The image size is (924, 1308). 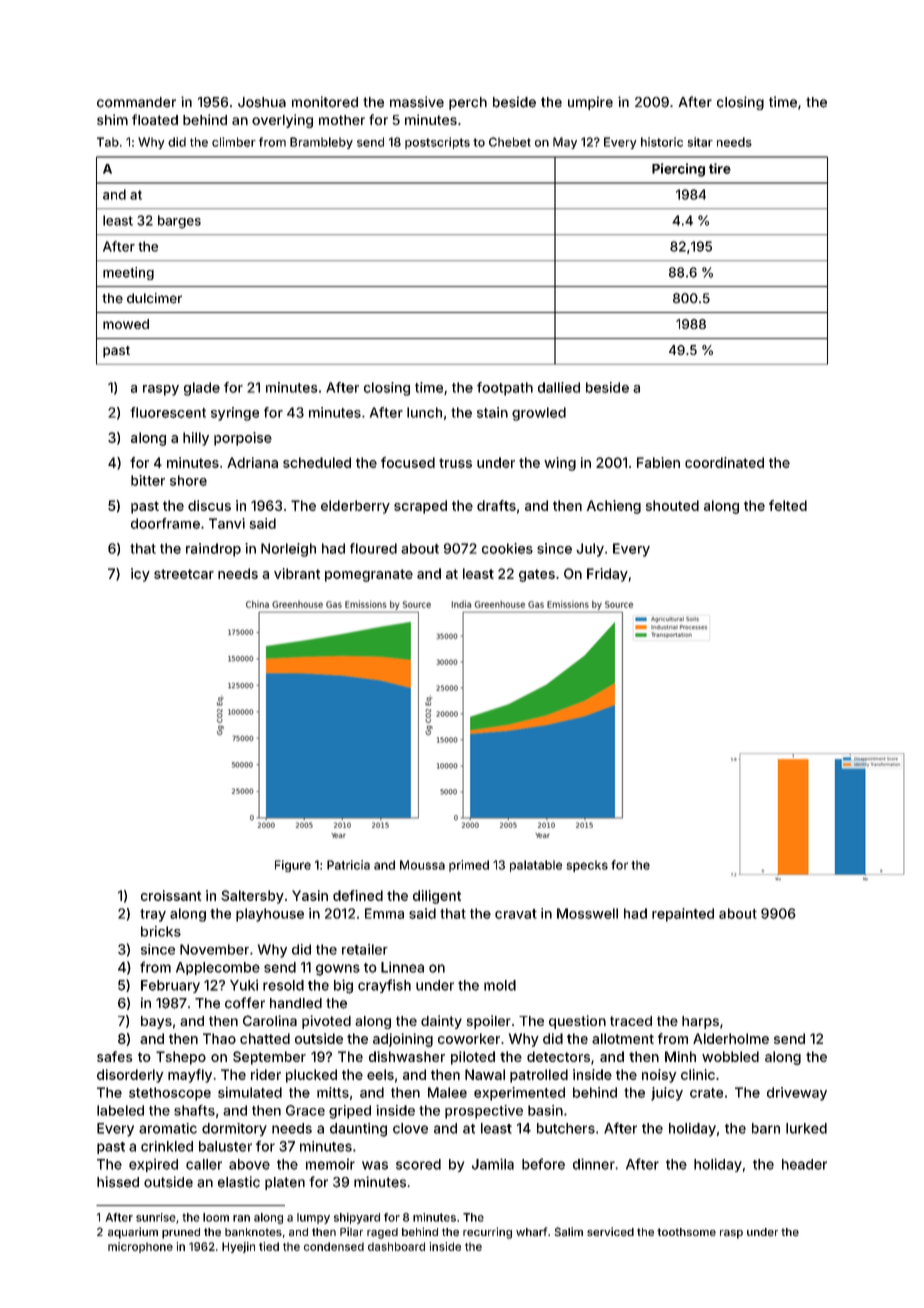 I want to click on big, so click(x=343, y=986).
